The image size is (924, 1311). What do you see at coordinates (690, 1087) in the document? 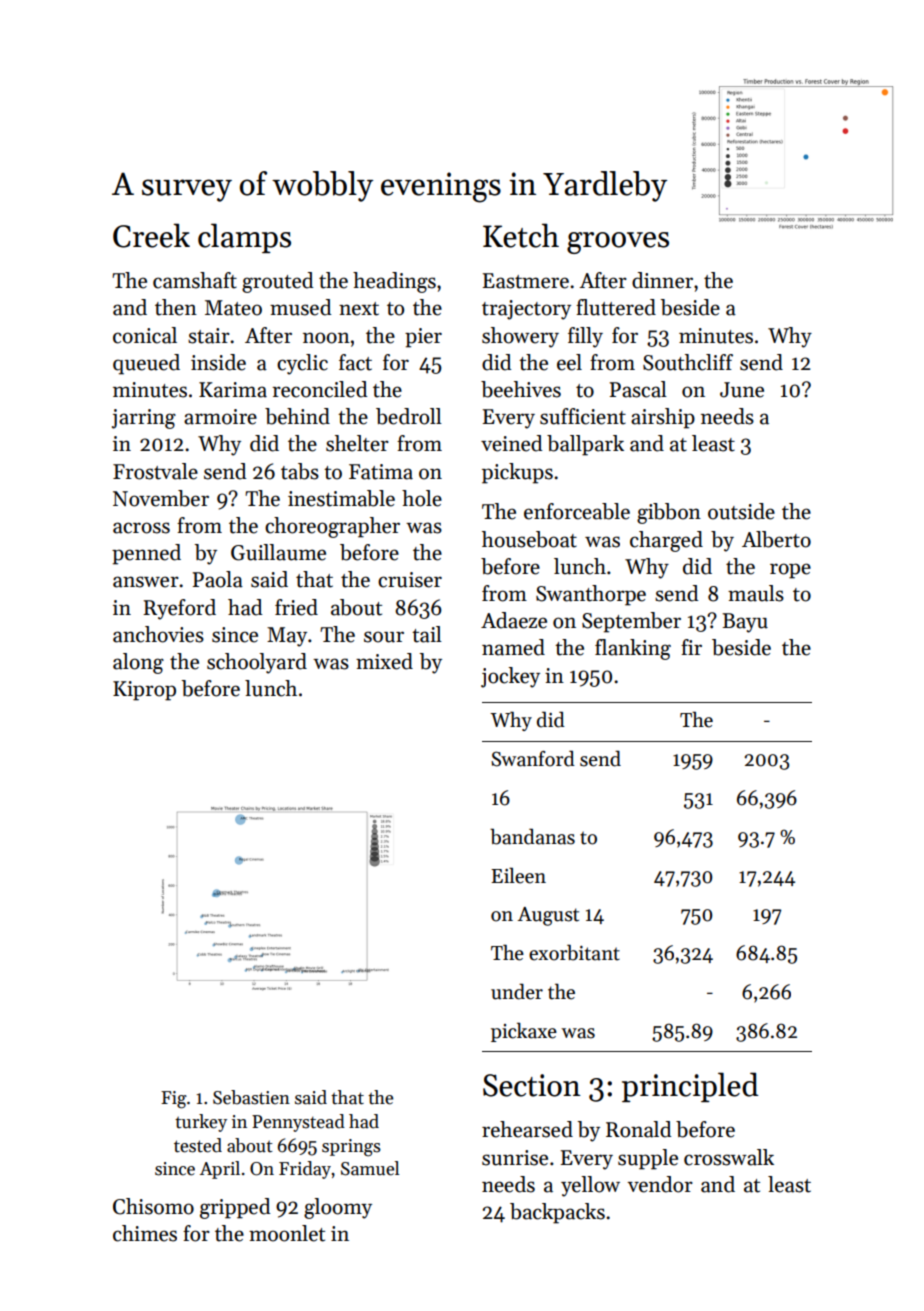
I see `principled` at bounding box center [690, 1087].
